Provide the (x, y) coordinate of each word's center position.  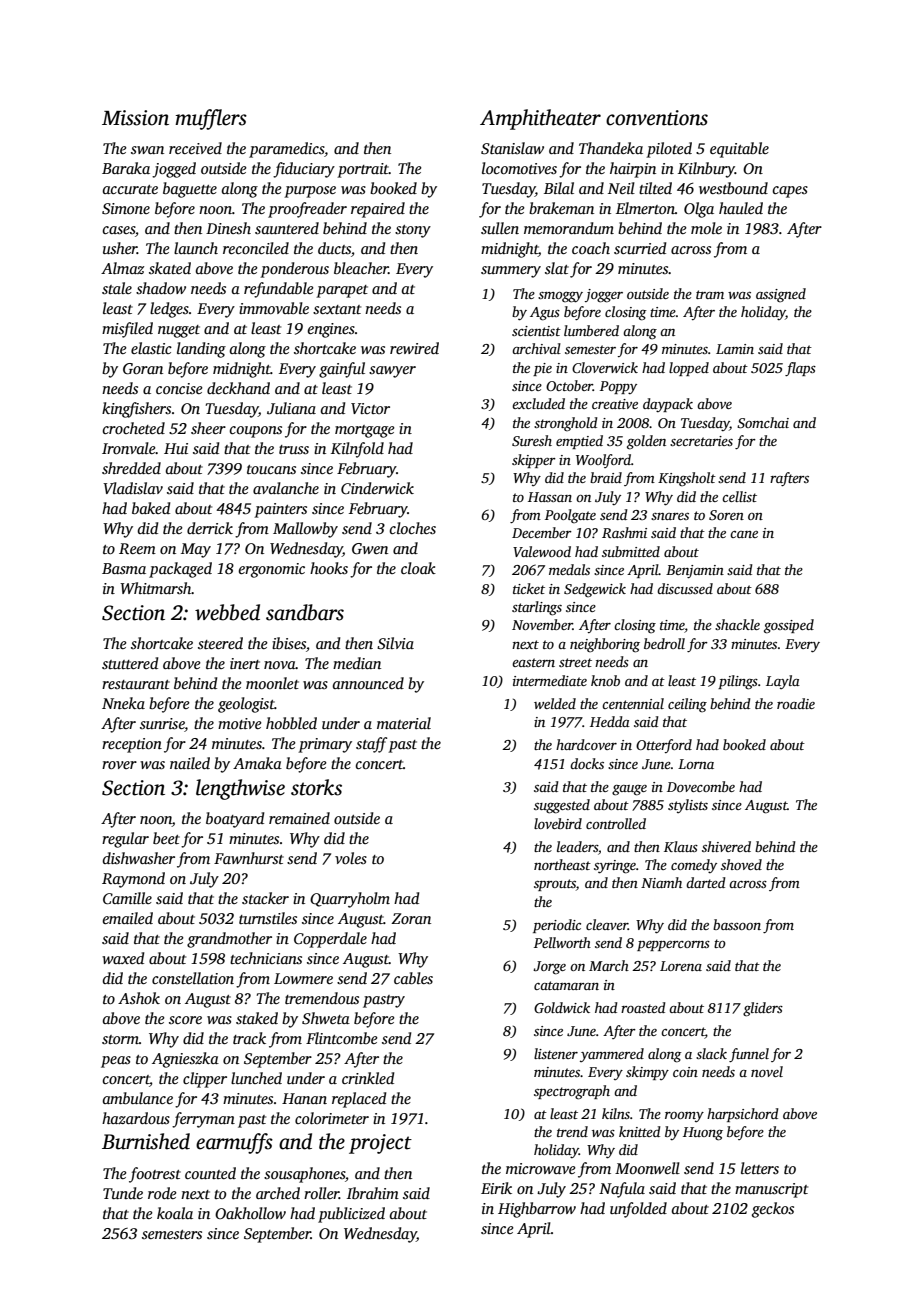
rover (119, 765)
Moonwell (647, 1168)
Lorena (681, 966)
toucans (271, 469)
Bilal (559, 188)
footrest (155, 1175)
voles (351, 858)
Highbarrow (537, 1210)
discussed (685, 588)
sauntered (287, 228)
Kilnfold (357, 450)
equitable (739, 150)
